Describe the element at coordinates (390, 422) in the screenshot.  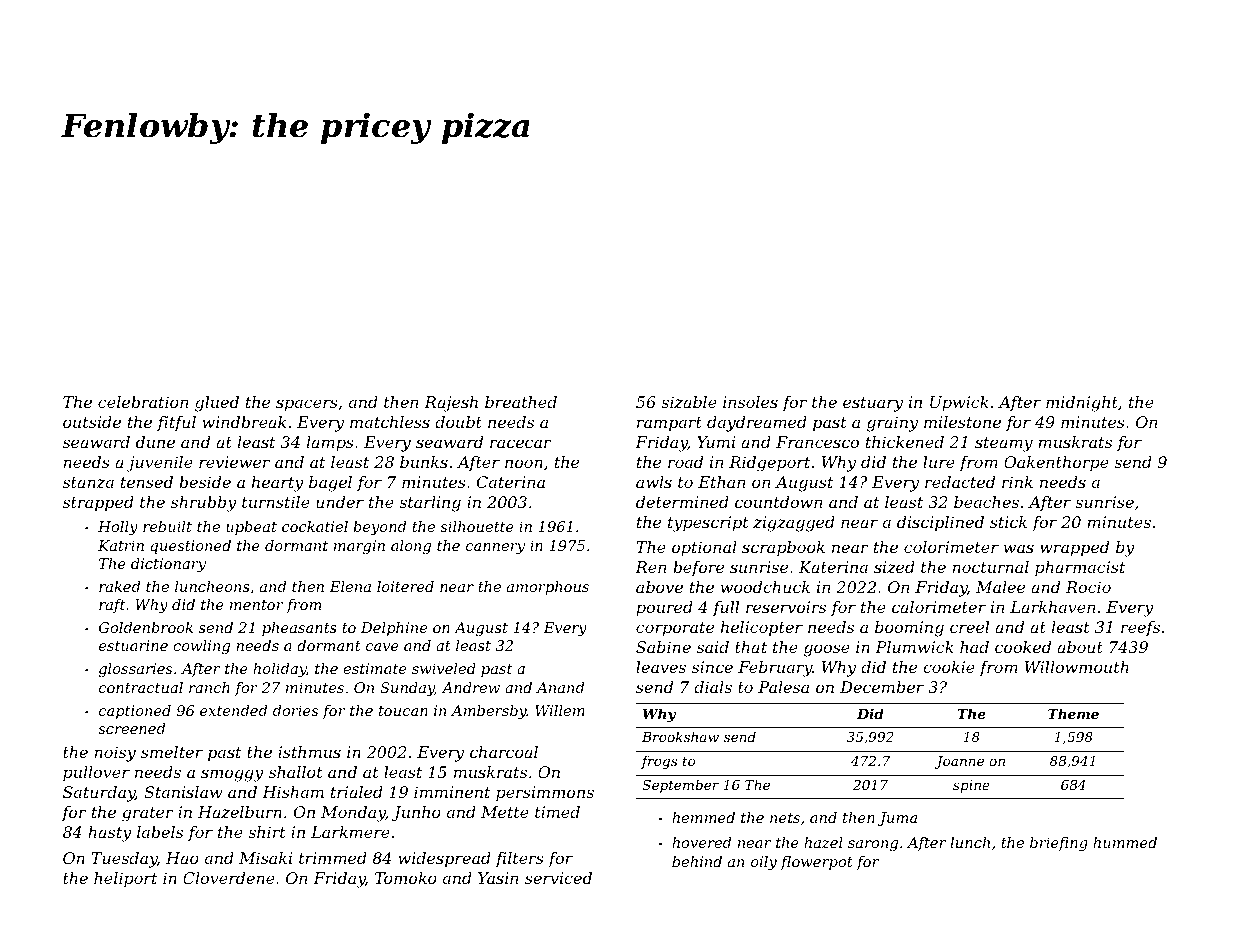
I see `matchless` at that location.
